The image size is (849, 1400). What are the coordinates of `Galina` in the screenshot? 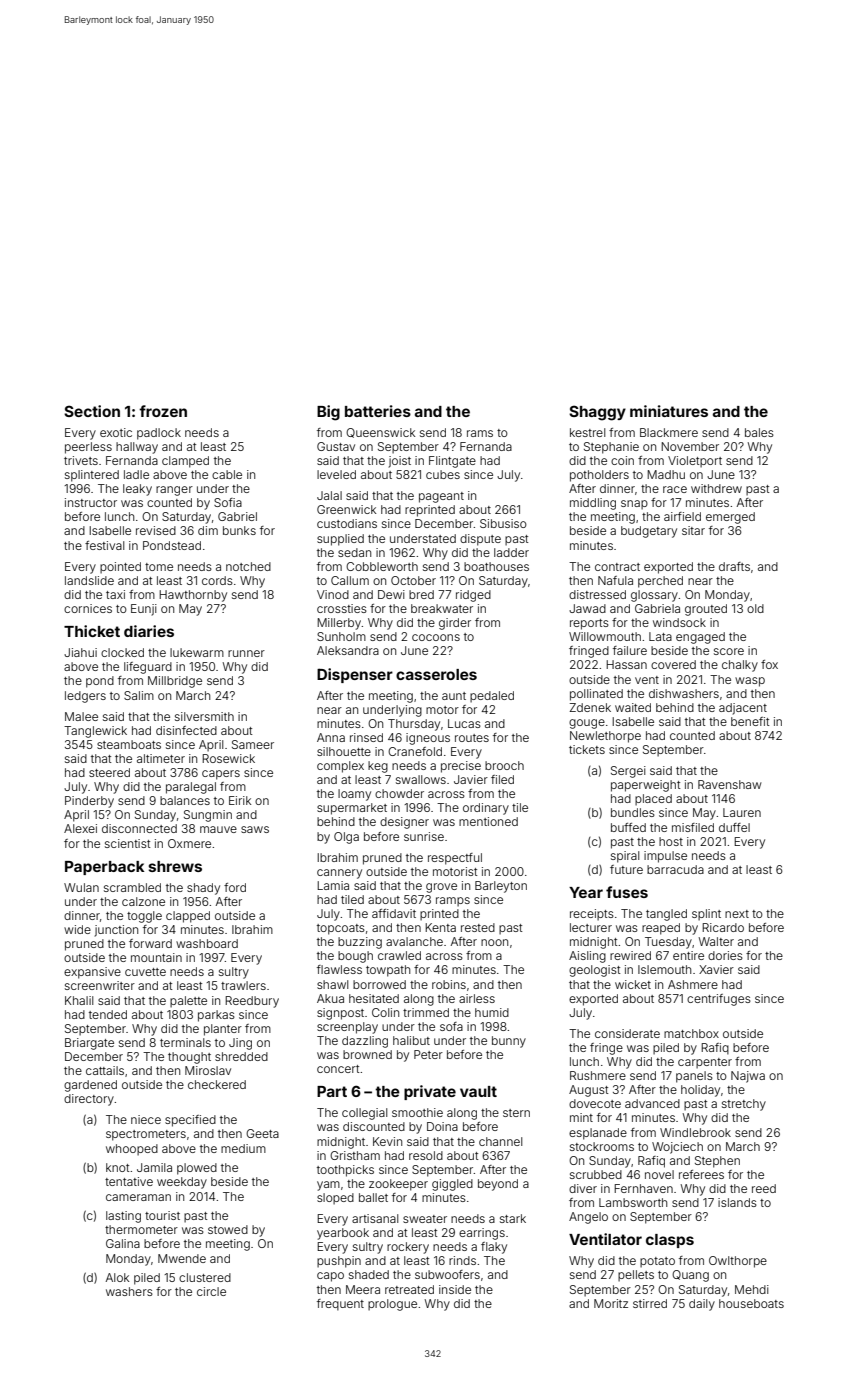 It's located at (123, 1243).
